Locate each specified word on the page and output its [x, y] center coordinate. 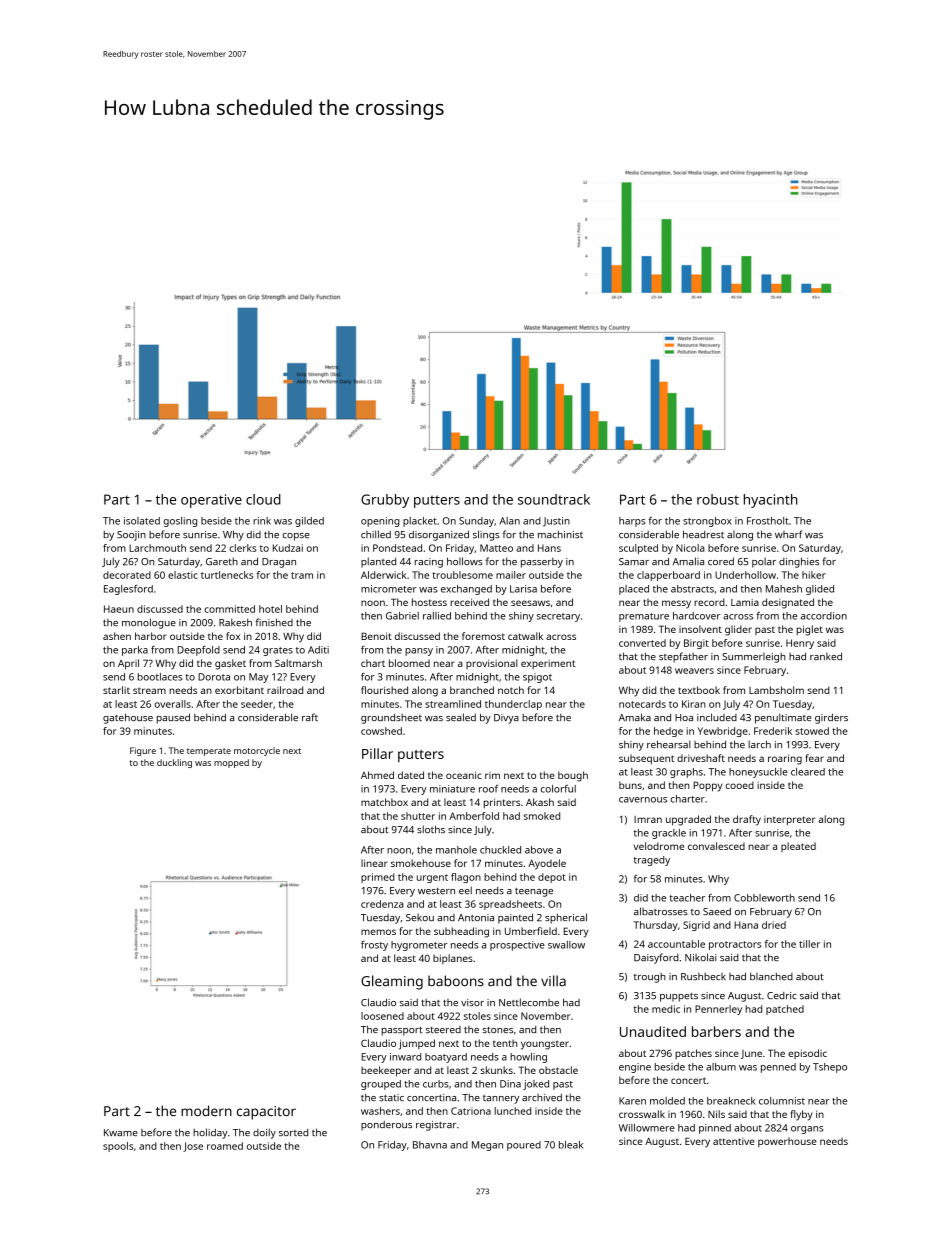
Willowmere [647, 1128]
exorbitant [239, 690]
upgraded [688, 820]
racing [429, 563]
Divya [506, 719]
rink [262, 521]
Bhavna [430, 1145]
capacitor [266, 1113]
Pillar [377, 753]
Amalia [688, 561]
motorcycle [257, 751]
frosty [374, 946]
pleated [798, 847]
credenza [382, 904]
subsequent [646, 759]
